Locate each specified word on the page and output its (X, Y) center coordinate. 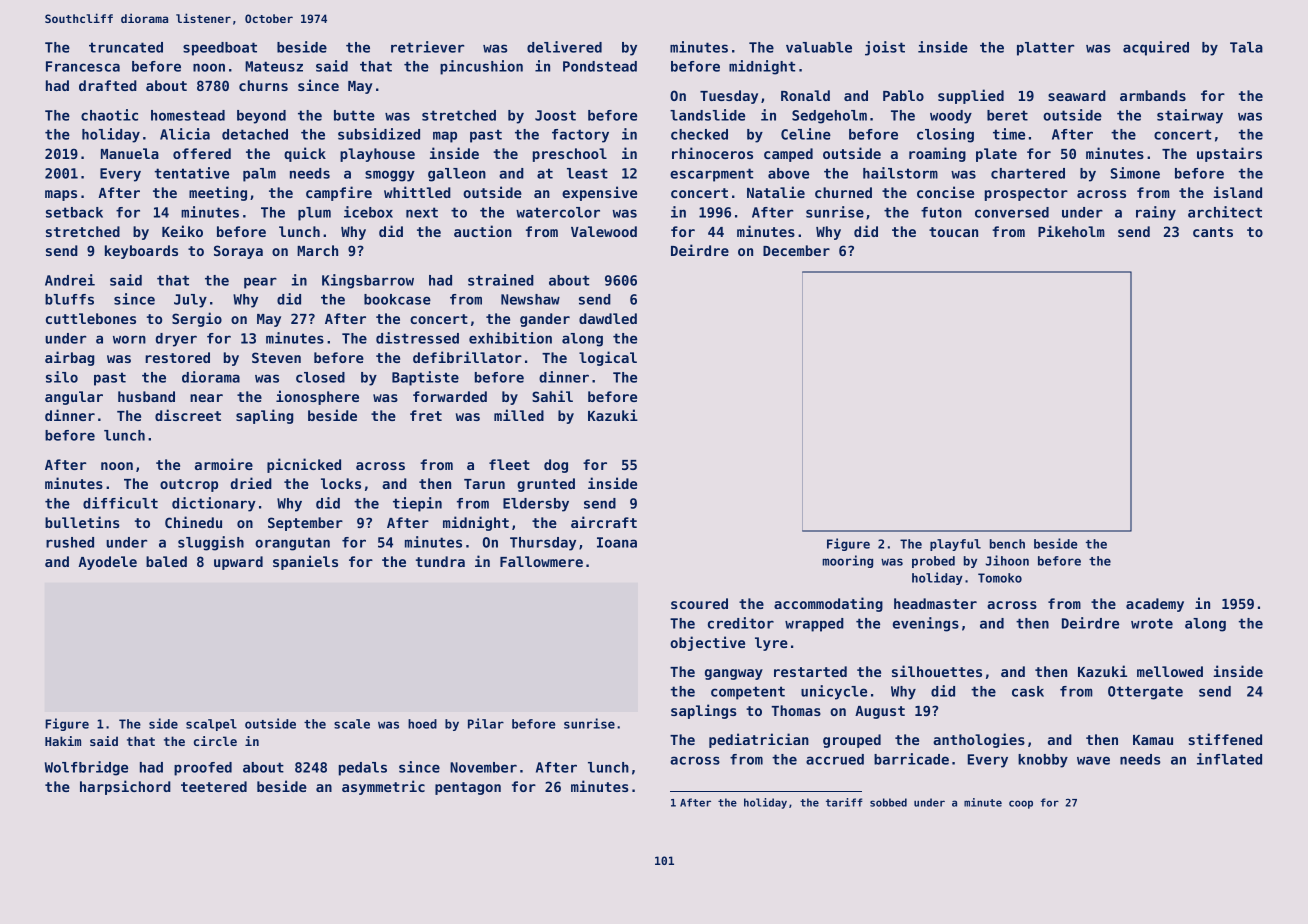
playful (955, 545)
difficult (120, 503)
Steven (276, 357)
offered (202, 153)
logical (608, 358)
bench (1007, 544)
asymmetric (383, 787)
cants (1213, 232)
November (483, 767)
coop (1021, 804)
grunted (546, 485)
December (796, 250)
